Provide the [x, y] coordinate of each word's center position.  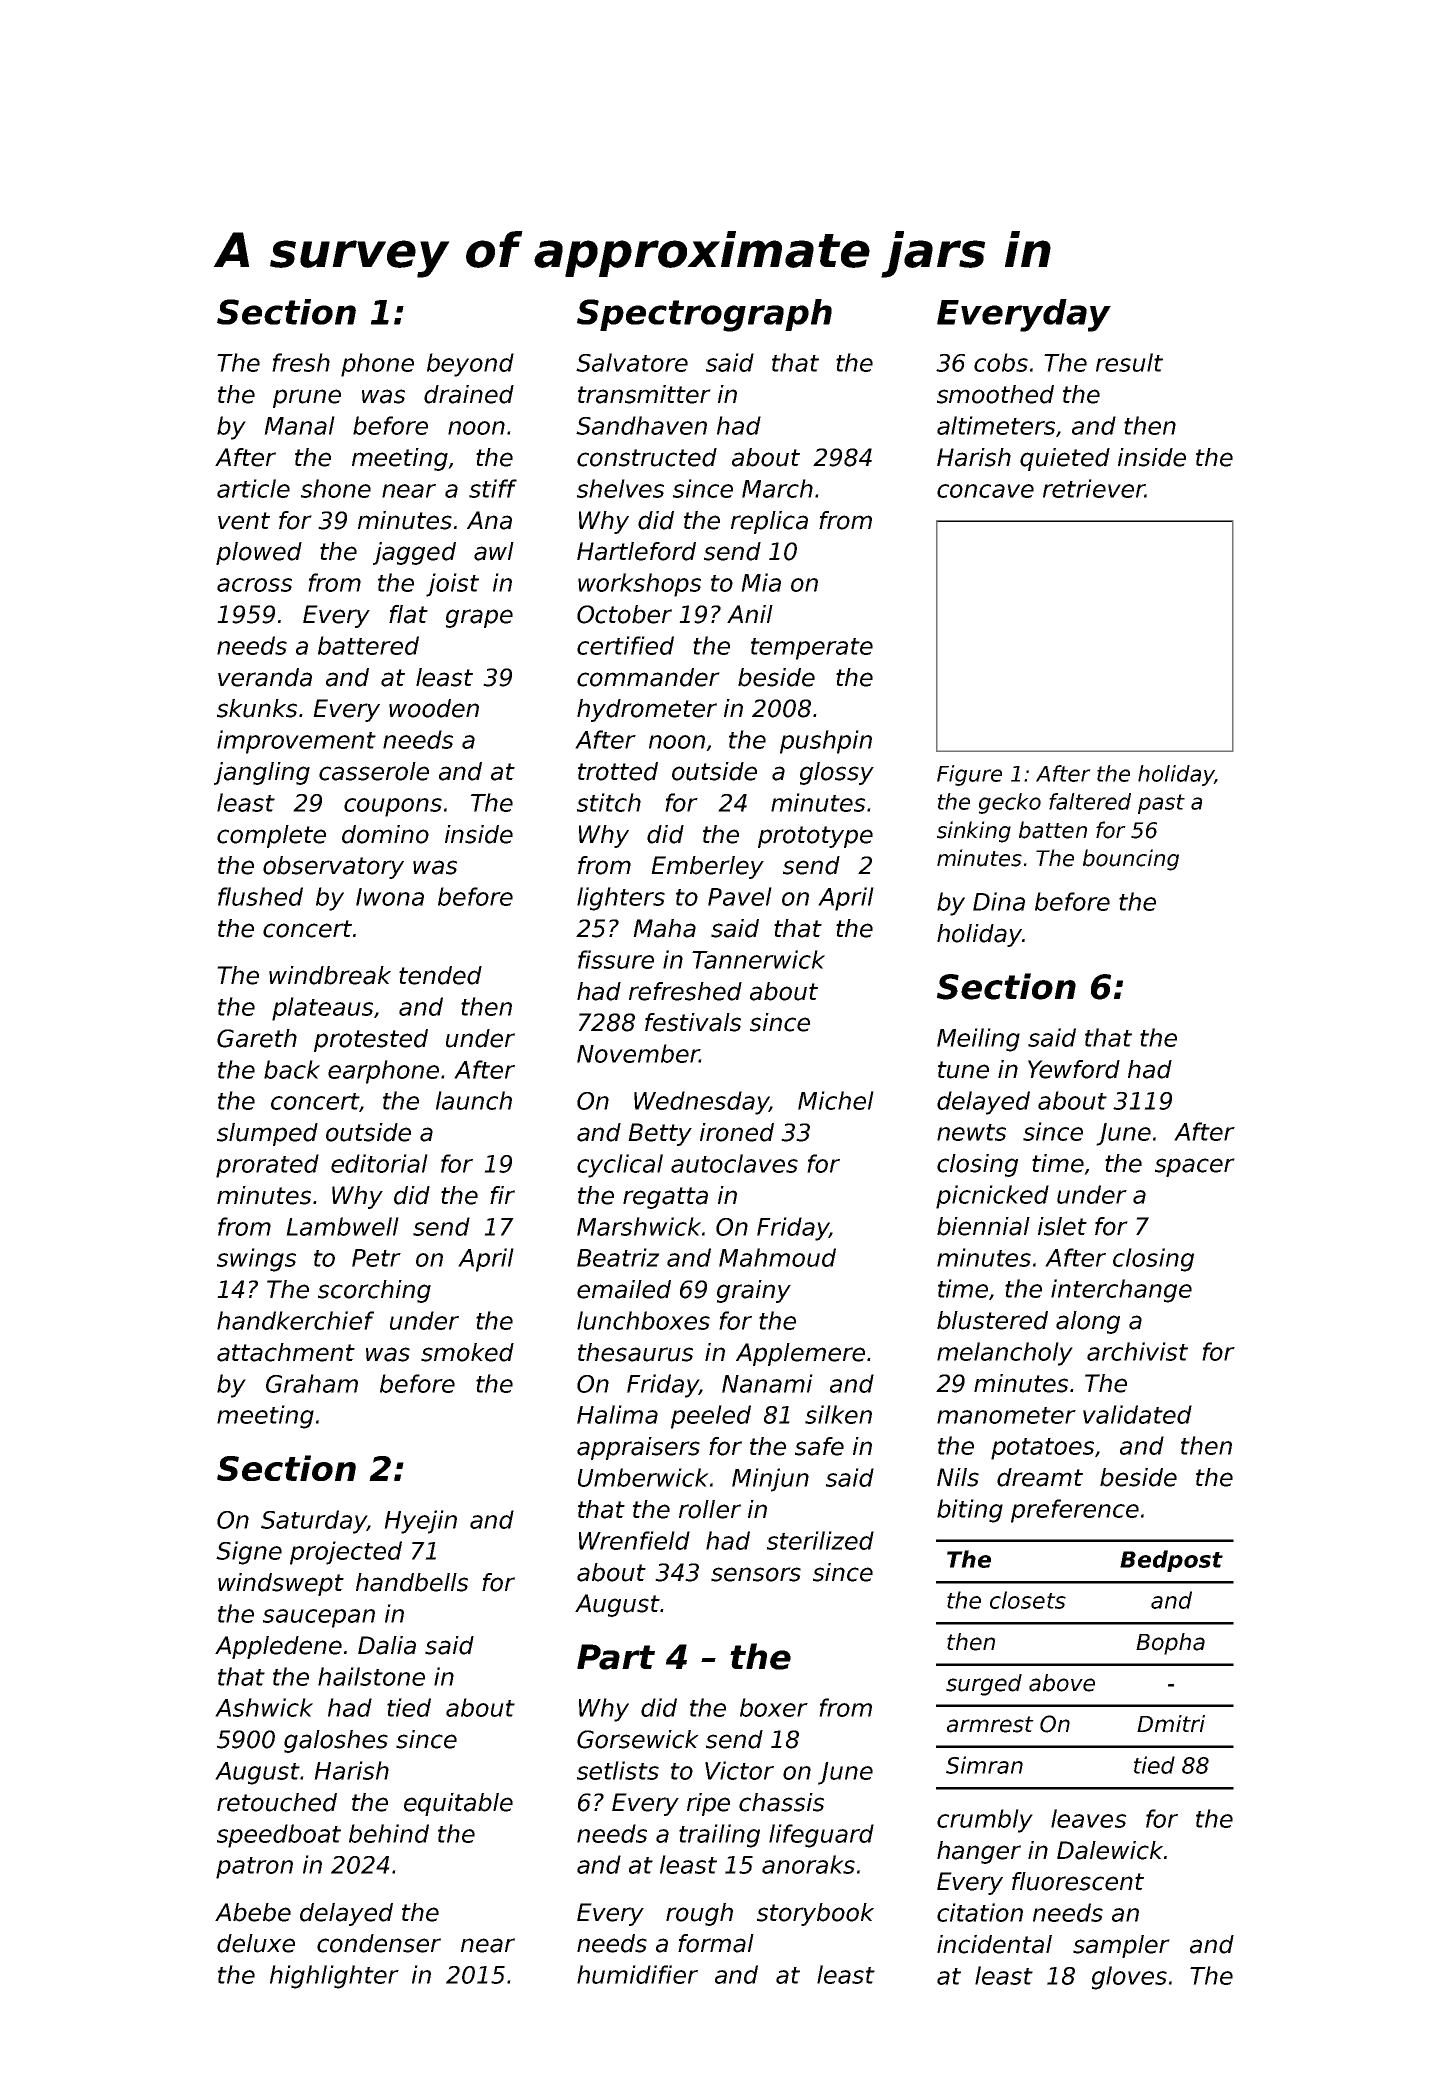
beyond [470, 365]
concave [985, 491]
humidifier [637, 1974]
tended [440, 975]
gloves [1129, 1978]
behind [389, 1833]
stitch [609, 802]
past [1161, 804]
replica [769, 522]
